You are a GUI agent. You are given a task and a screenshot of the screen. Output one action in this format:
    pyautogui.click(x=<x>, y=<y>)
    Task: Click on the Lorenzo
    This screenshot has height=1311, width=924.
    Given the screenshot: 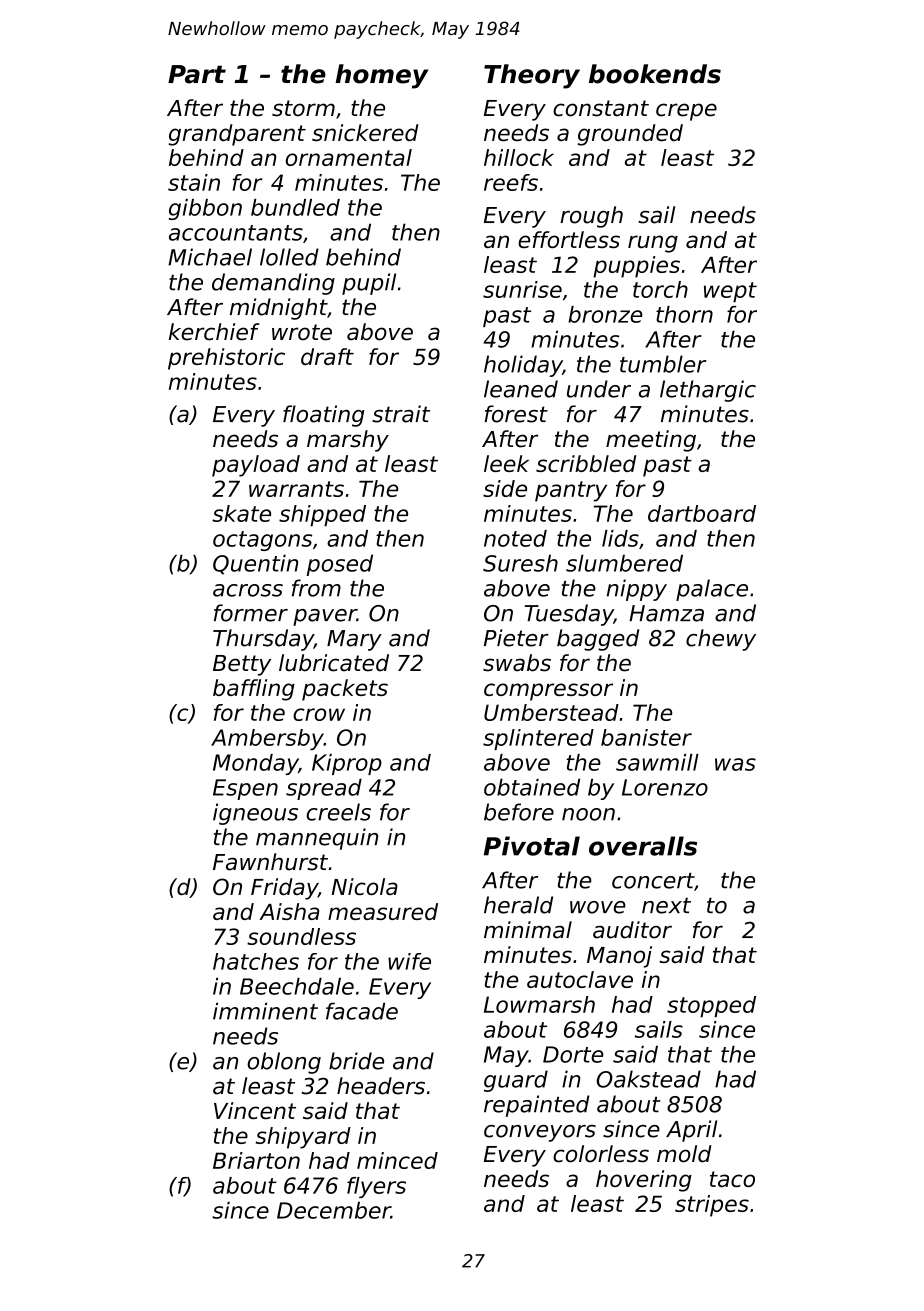 What is the action you would take?
    pyautogui.click(x=665, y=787)
